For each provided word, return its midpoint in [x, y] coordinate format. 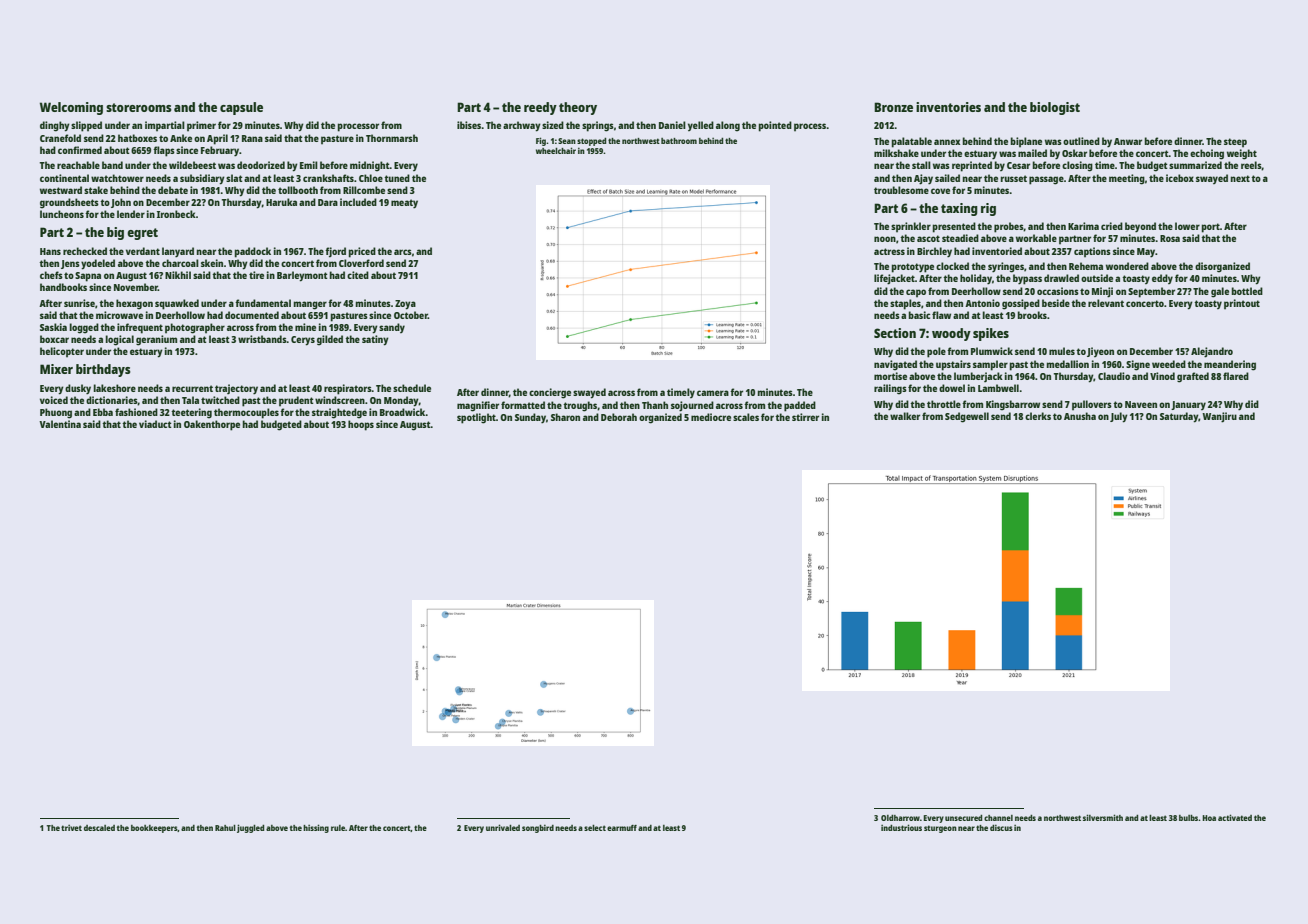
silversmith [1103, 817]
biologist [1055, 108]
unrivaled [503, 827]
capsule [241, 108]
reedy [540, 108]
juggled [250, 828]
